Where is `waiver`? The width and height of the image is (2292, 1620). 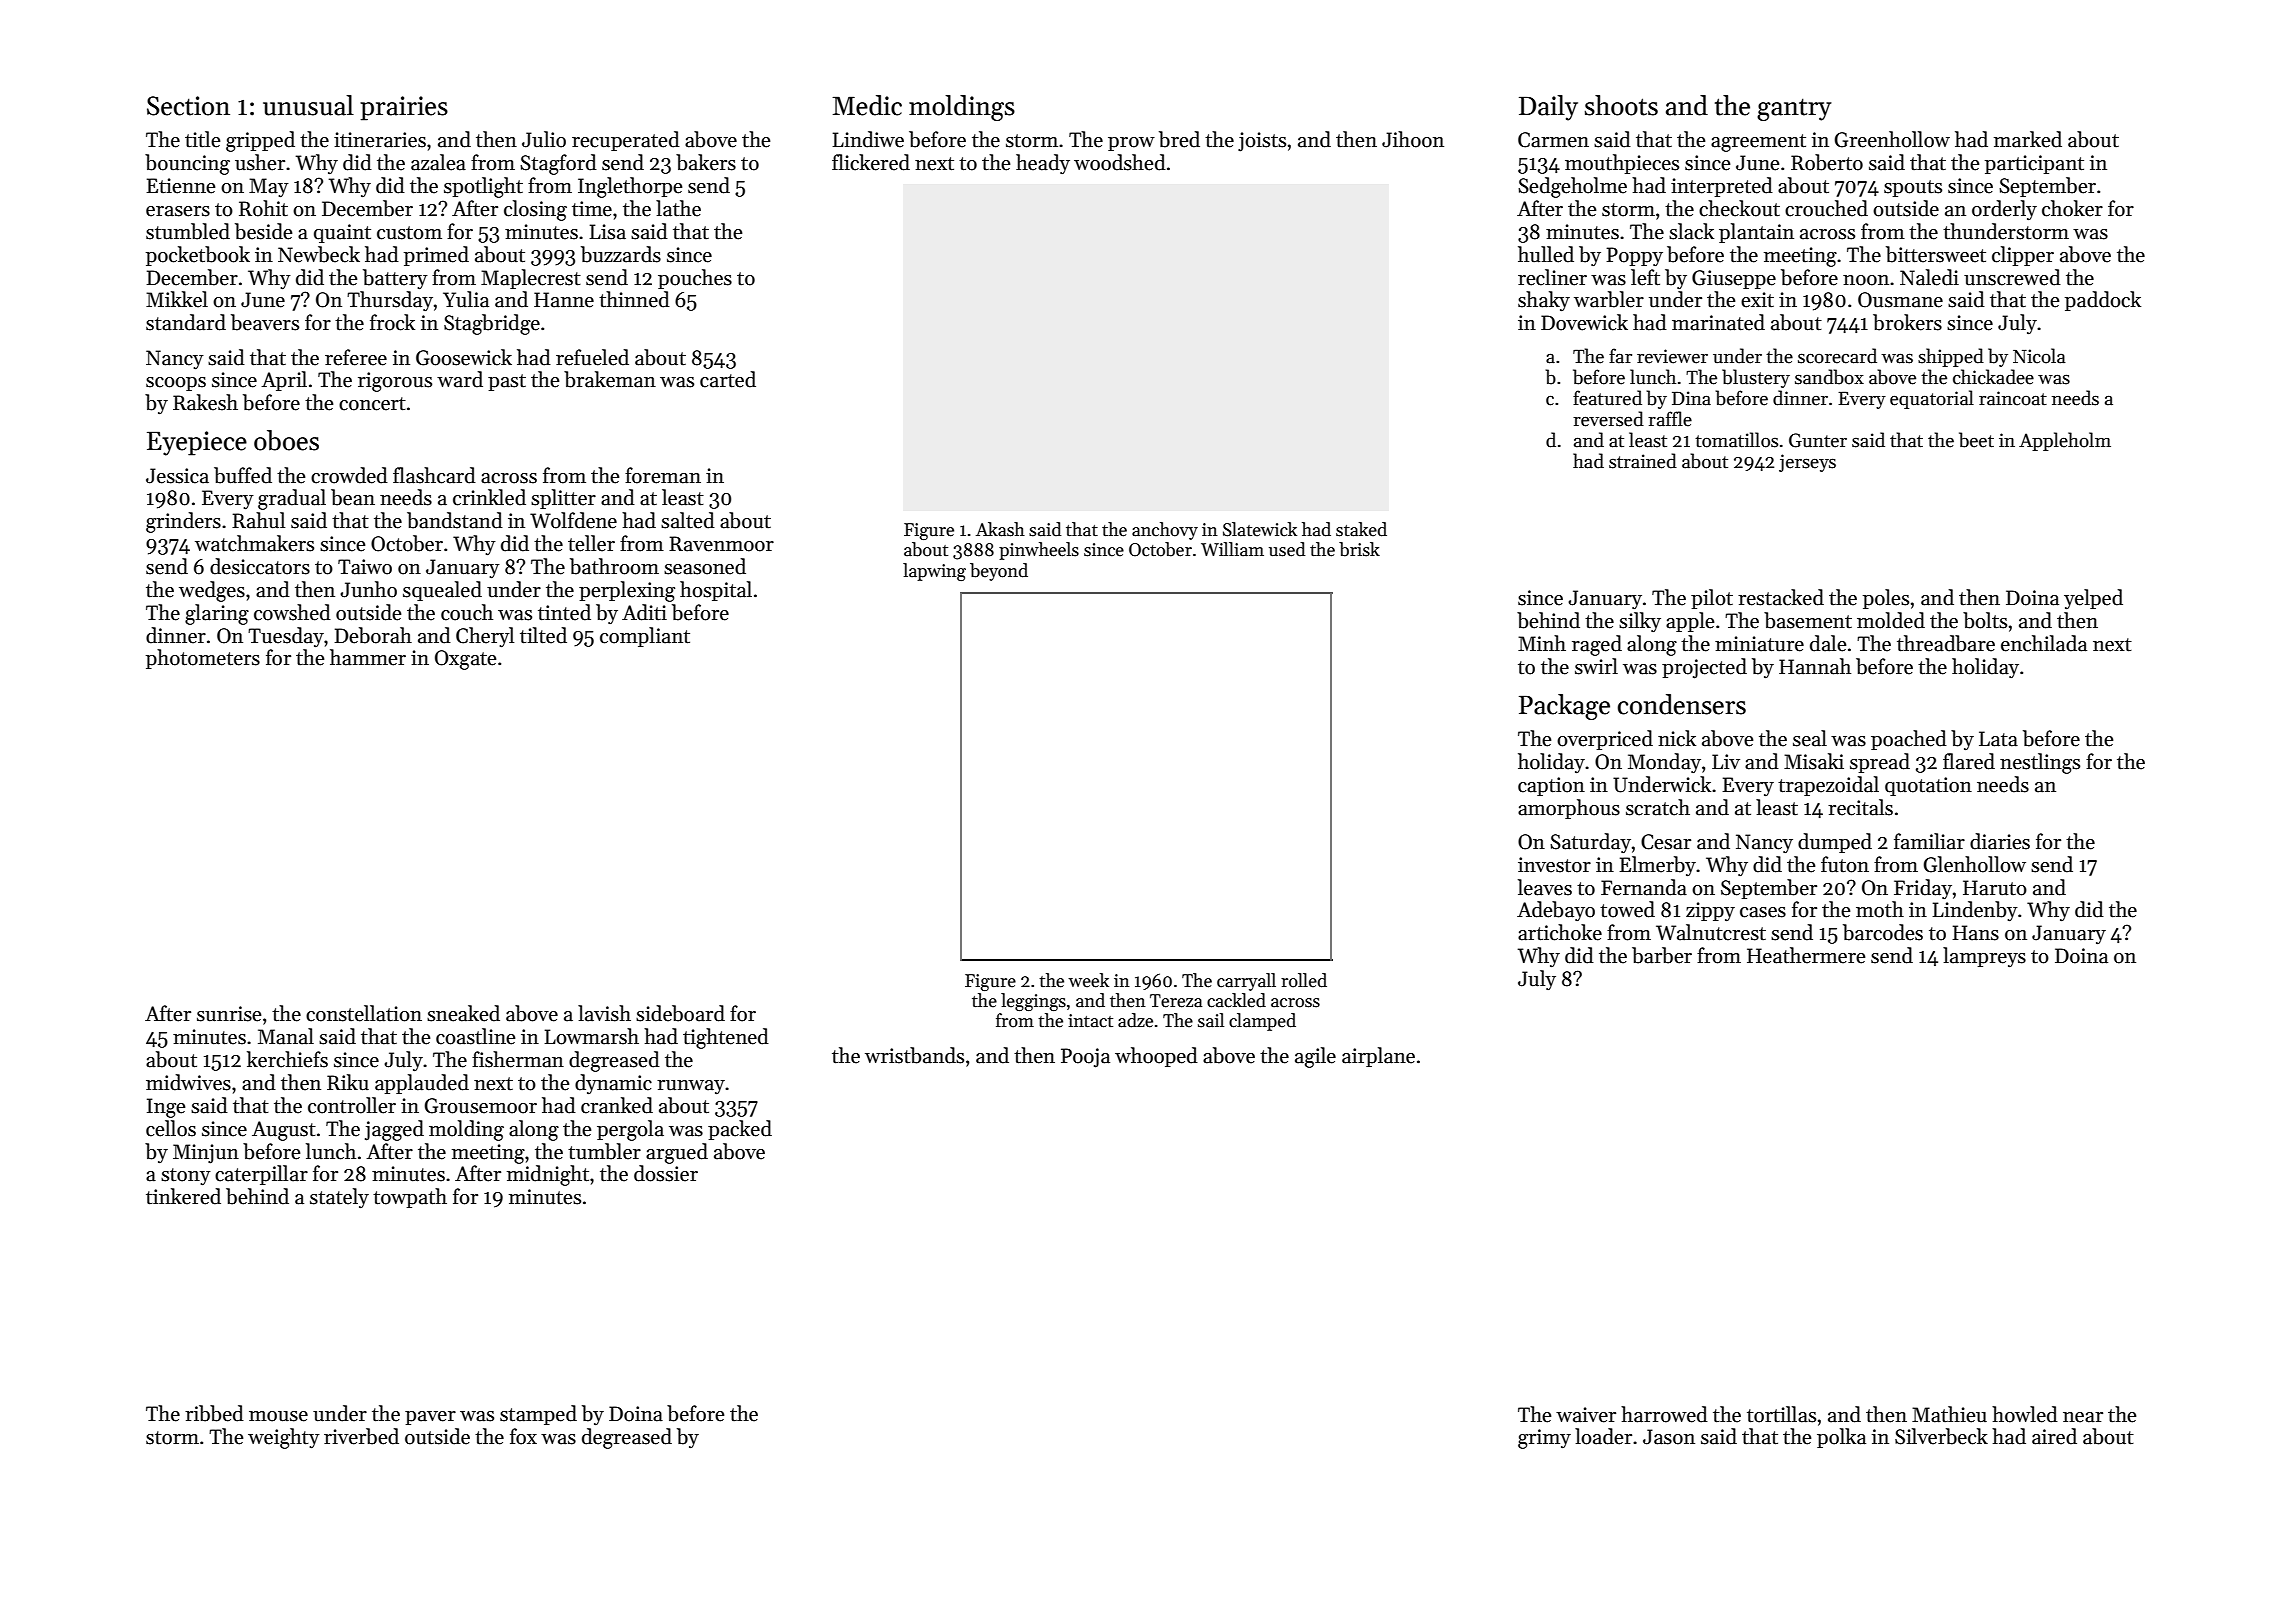 waiver is located at coordinates (1586, 1415).
